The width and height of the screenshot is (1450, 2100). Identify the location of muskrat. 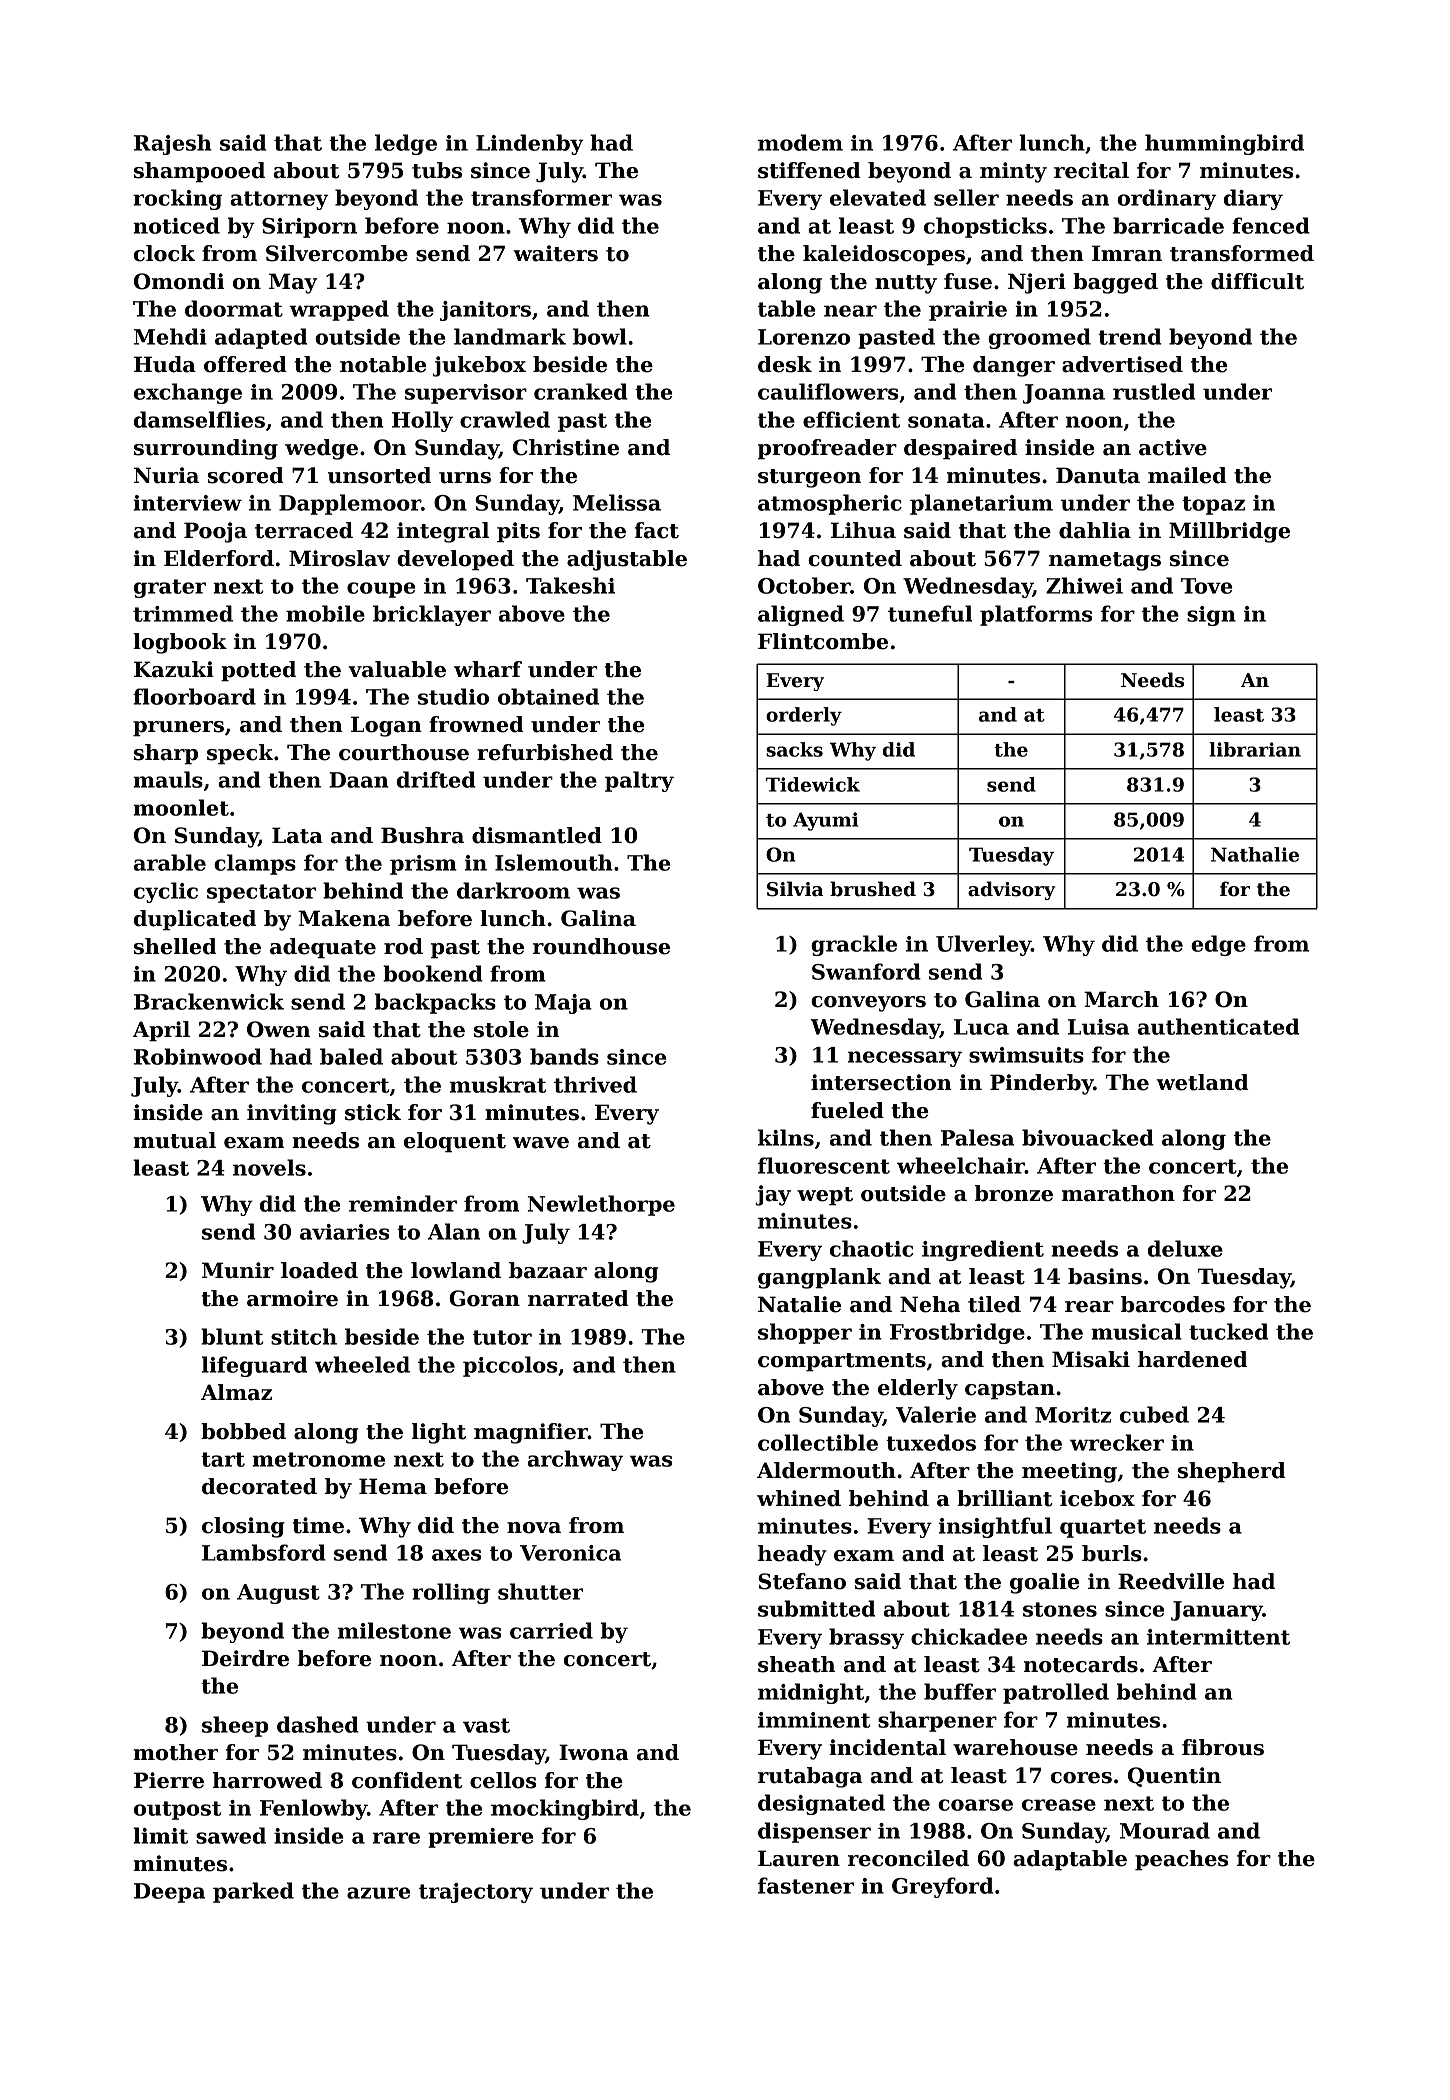
(498, 1084).
